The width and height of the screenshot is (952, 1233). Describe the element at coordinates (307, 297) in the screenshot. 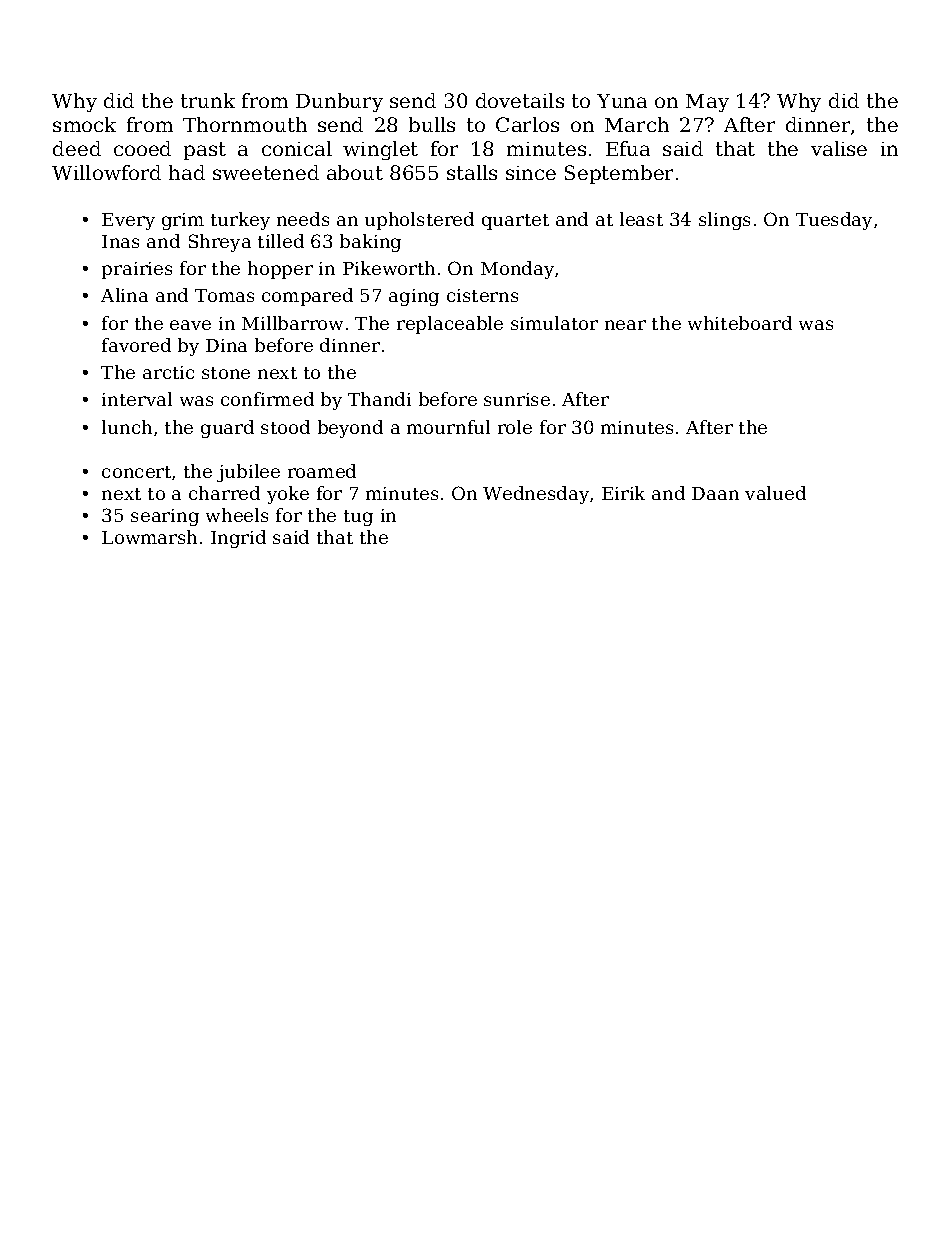

I see `compared` at that location.
